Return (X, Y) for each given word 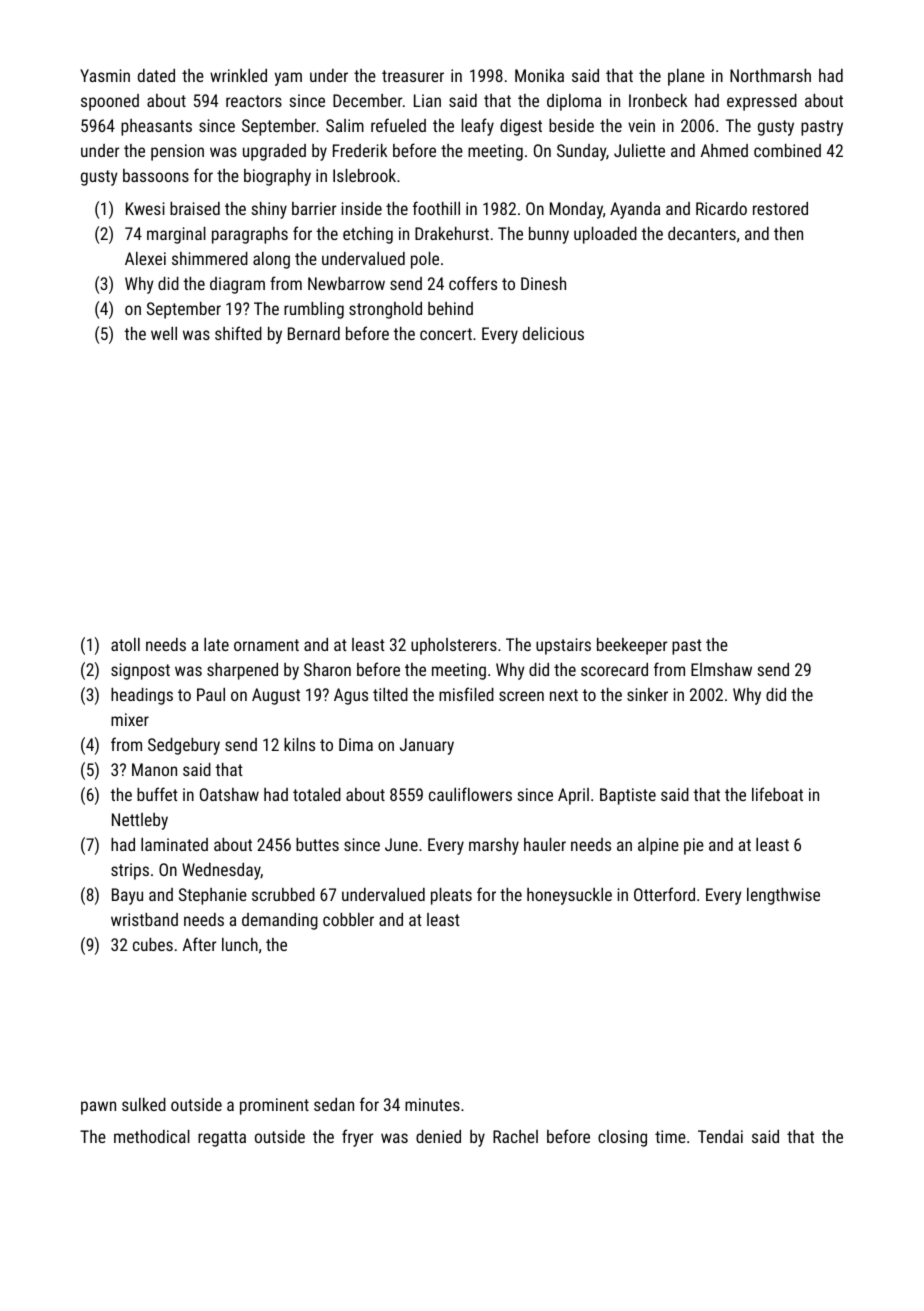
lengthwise (783, 896)
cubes (153, 944)
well (164, 333)
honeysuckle (569, 896)
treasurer (413, 76)
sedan (334, 1104)
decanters (702, 233)
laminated (174, 844)
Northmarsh (770, 75)
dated (156, 75)
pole (425, 260)
